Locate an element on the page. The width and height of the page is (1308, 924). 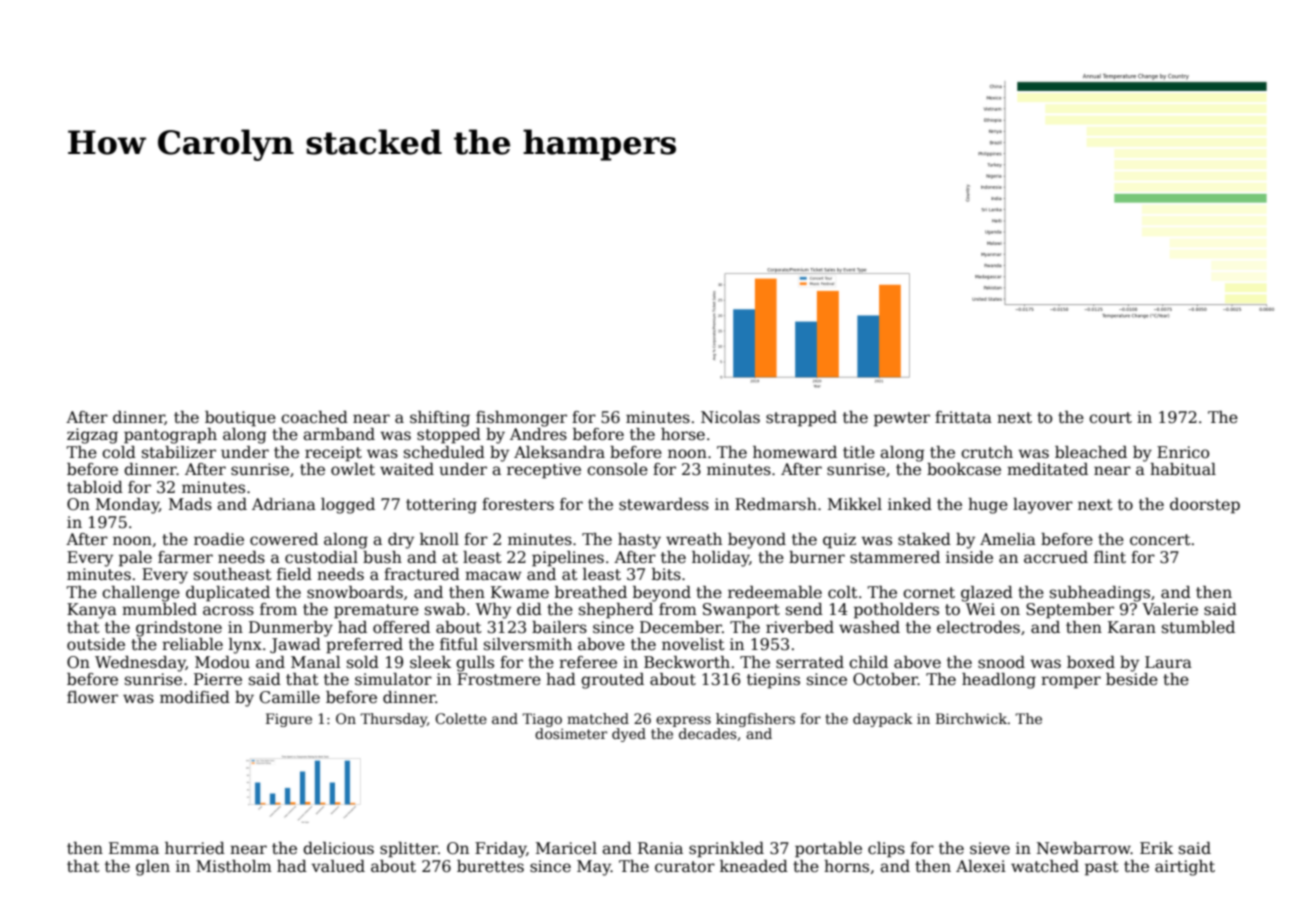
Mads is located at coordinates (190, 504).
